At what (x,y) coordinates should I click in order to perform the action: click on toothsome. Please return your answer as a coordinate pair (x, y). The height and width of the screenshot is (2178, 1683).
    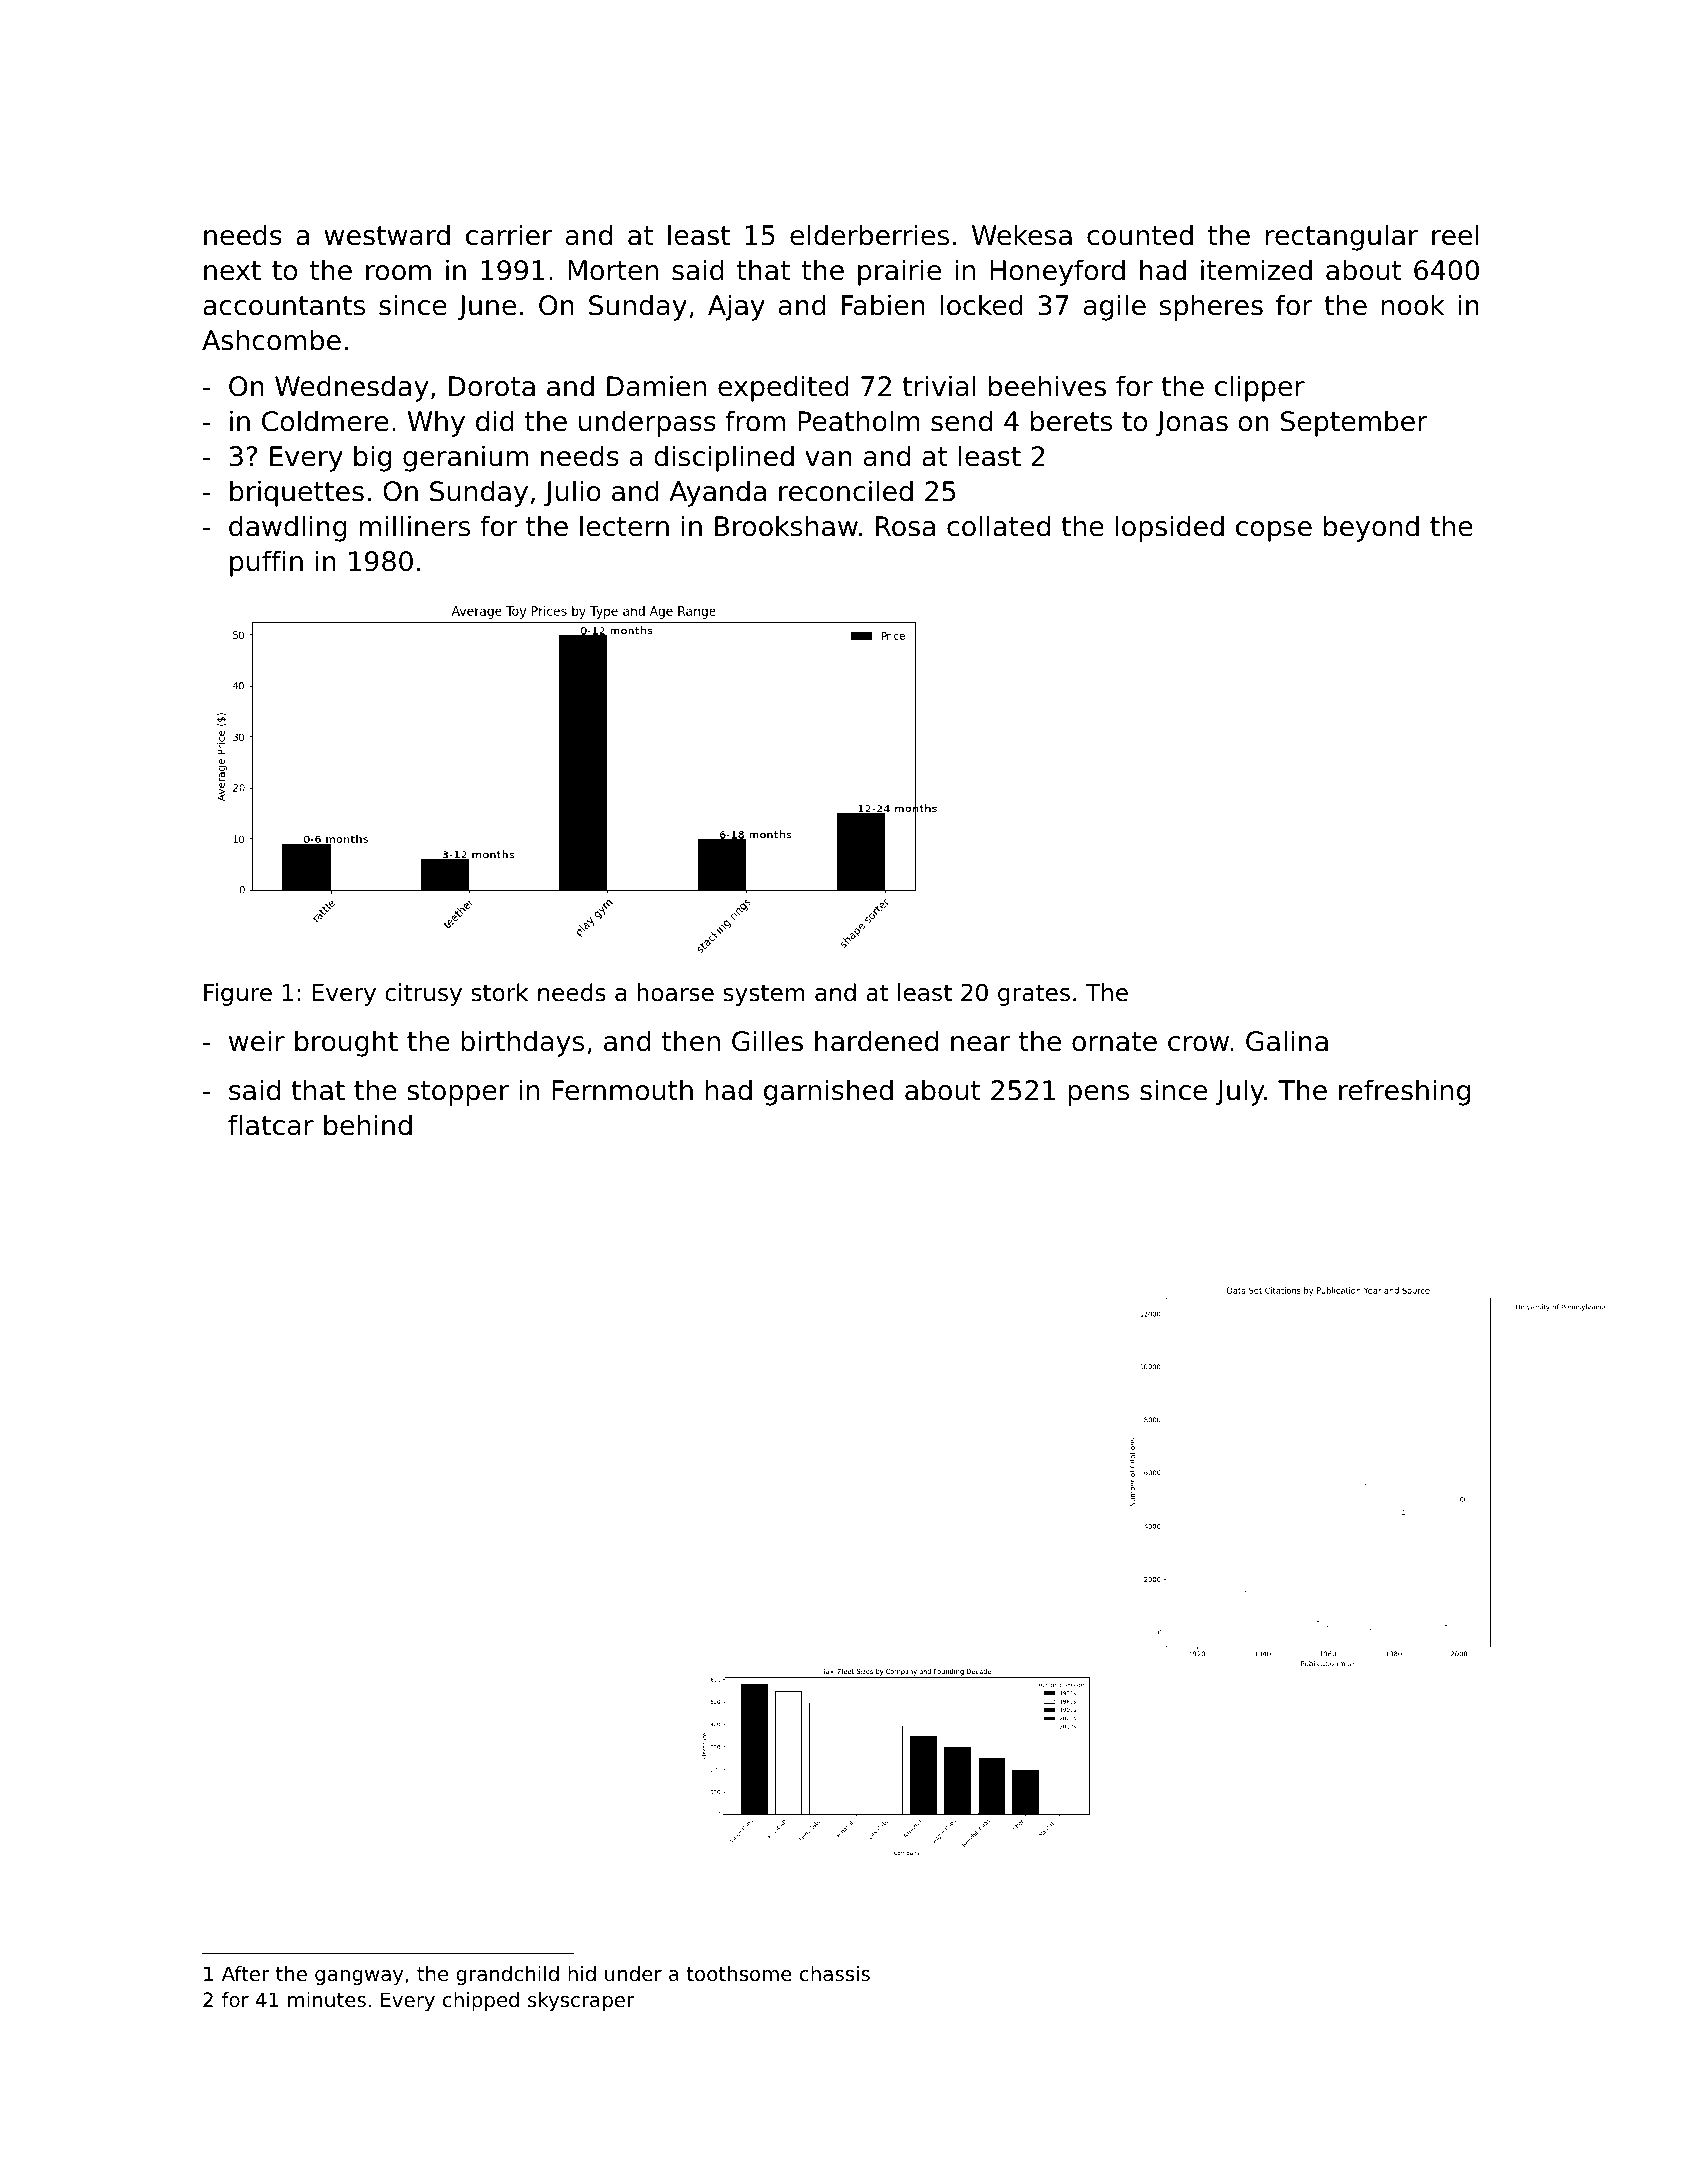
    Looking at the image, I should click on (739, 1974).
